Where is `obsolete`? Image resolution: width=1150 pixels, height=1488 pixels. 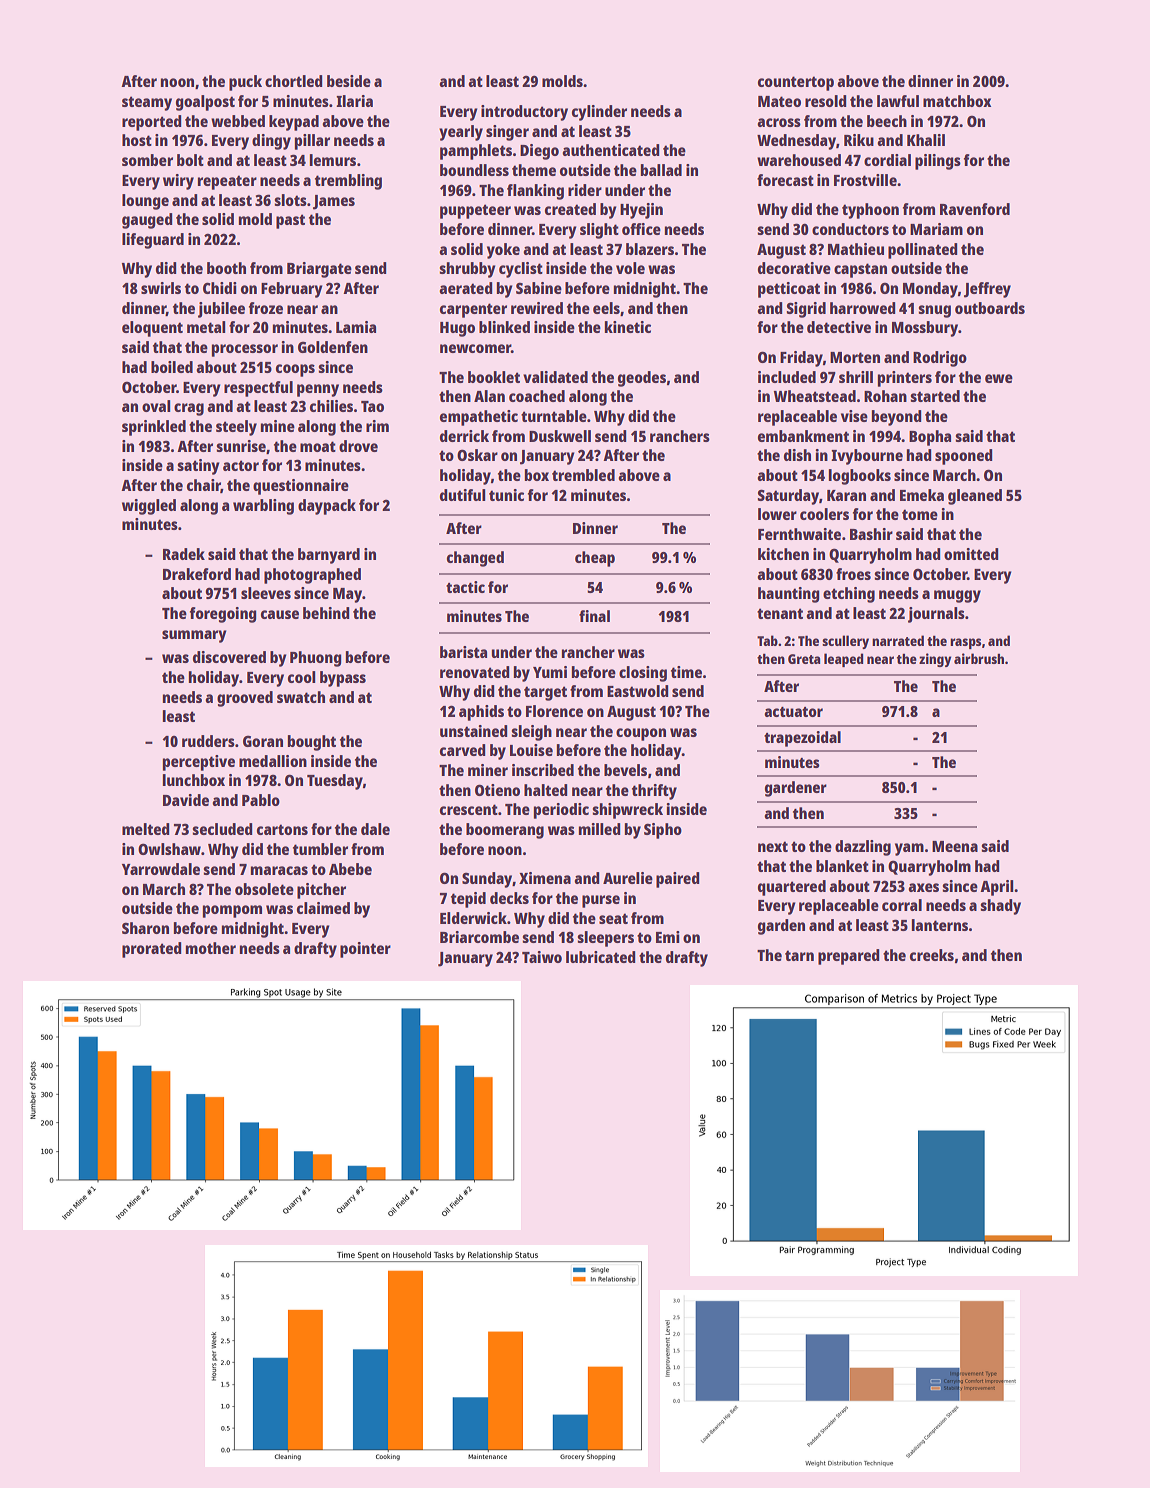 obsolete is located at coordinates (264, 889).
